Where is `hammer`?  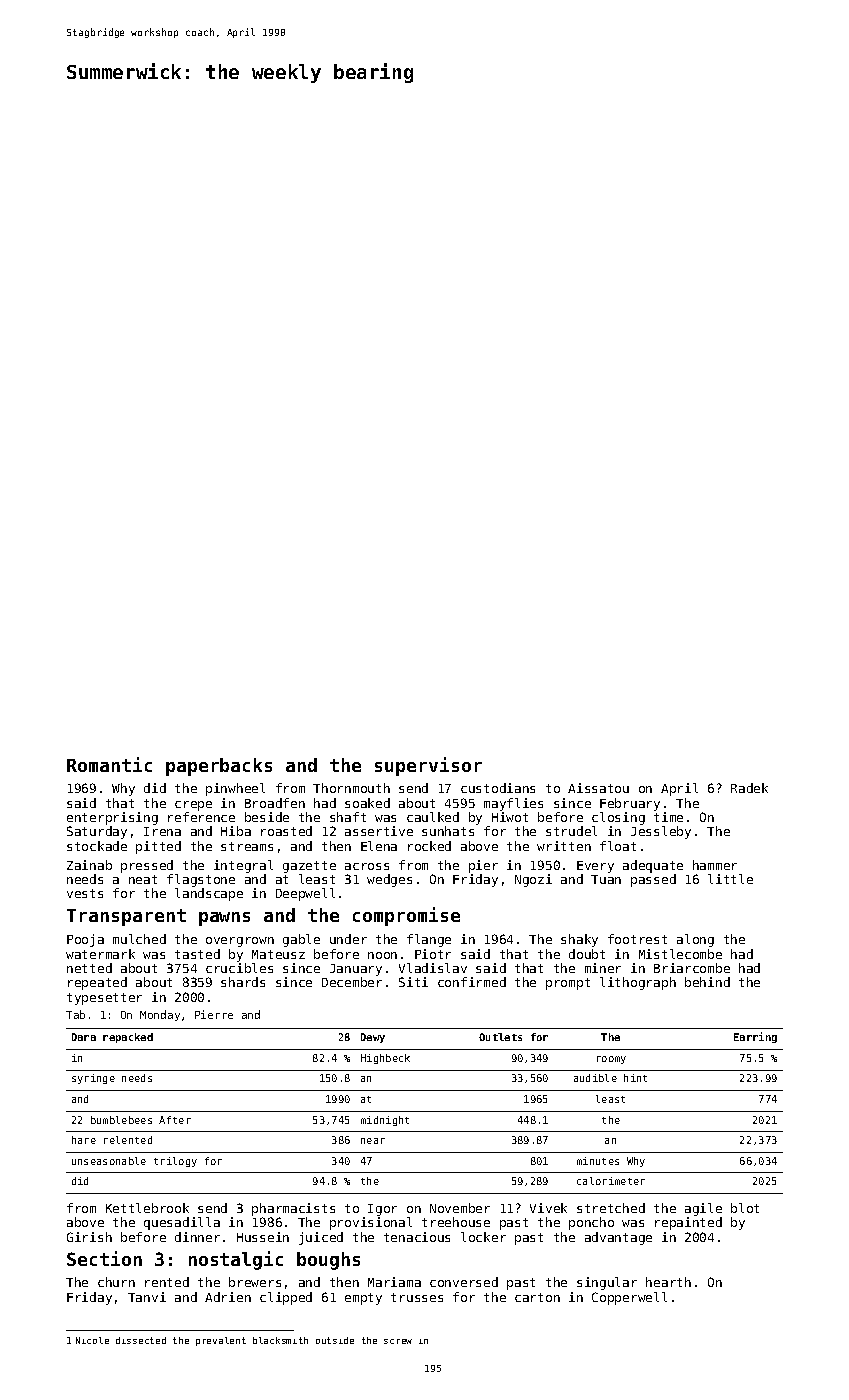
hammer is located at coordinates (715, 865).
